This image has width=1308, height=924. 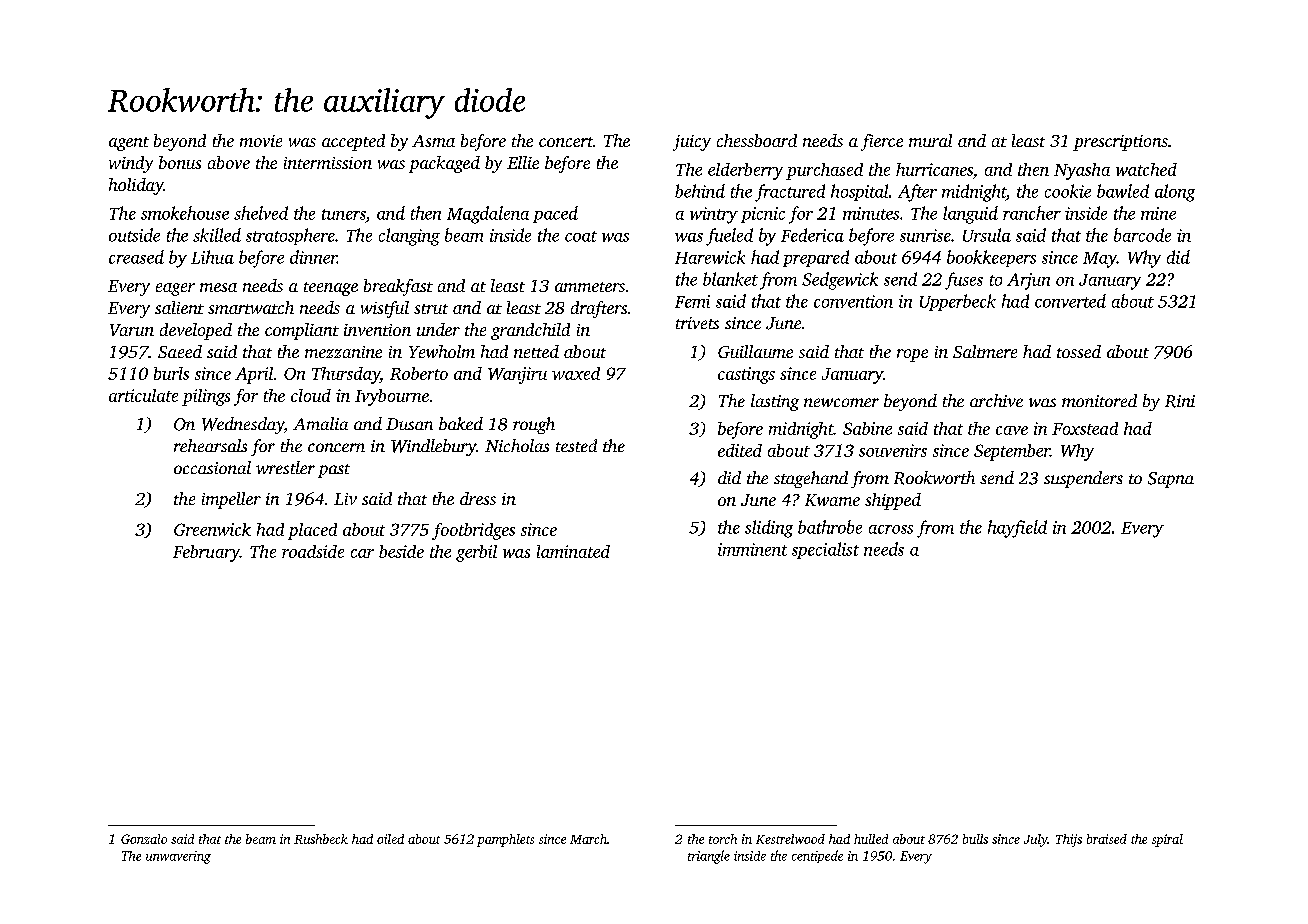 What do you see at coordinates (723, 839) in the image?
I see `torch` at bounding box center [723, 839].
